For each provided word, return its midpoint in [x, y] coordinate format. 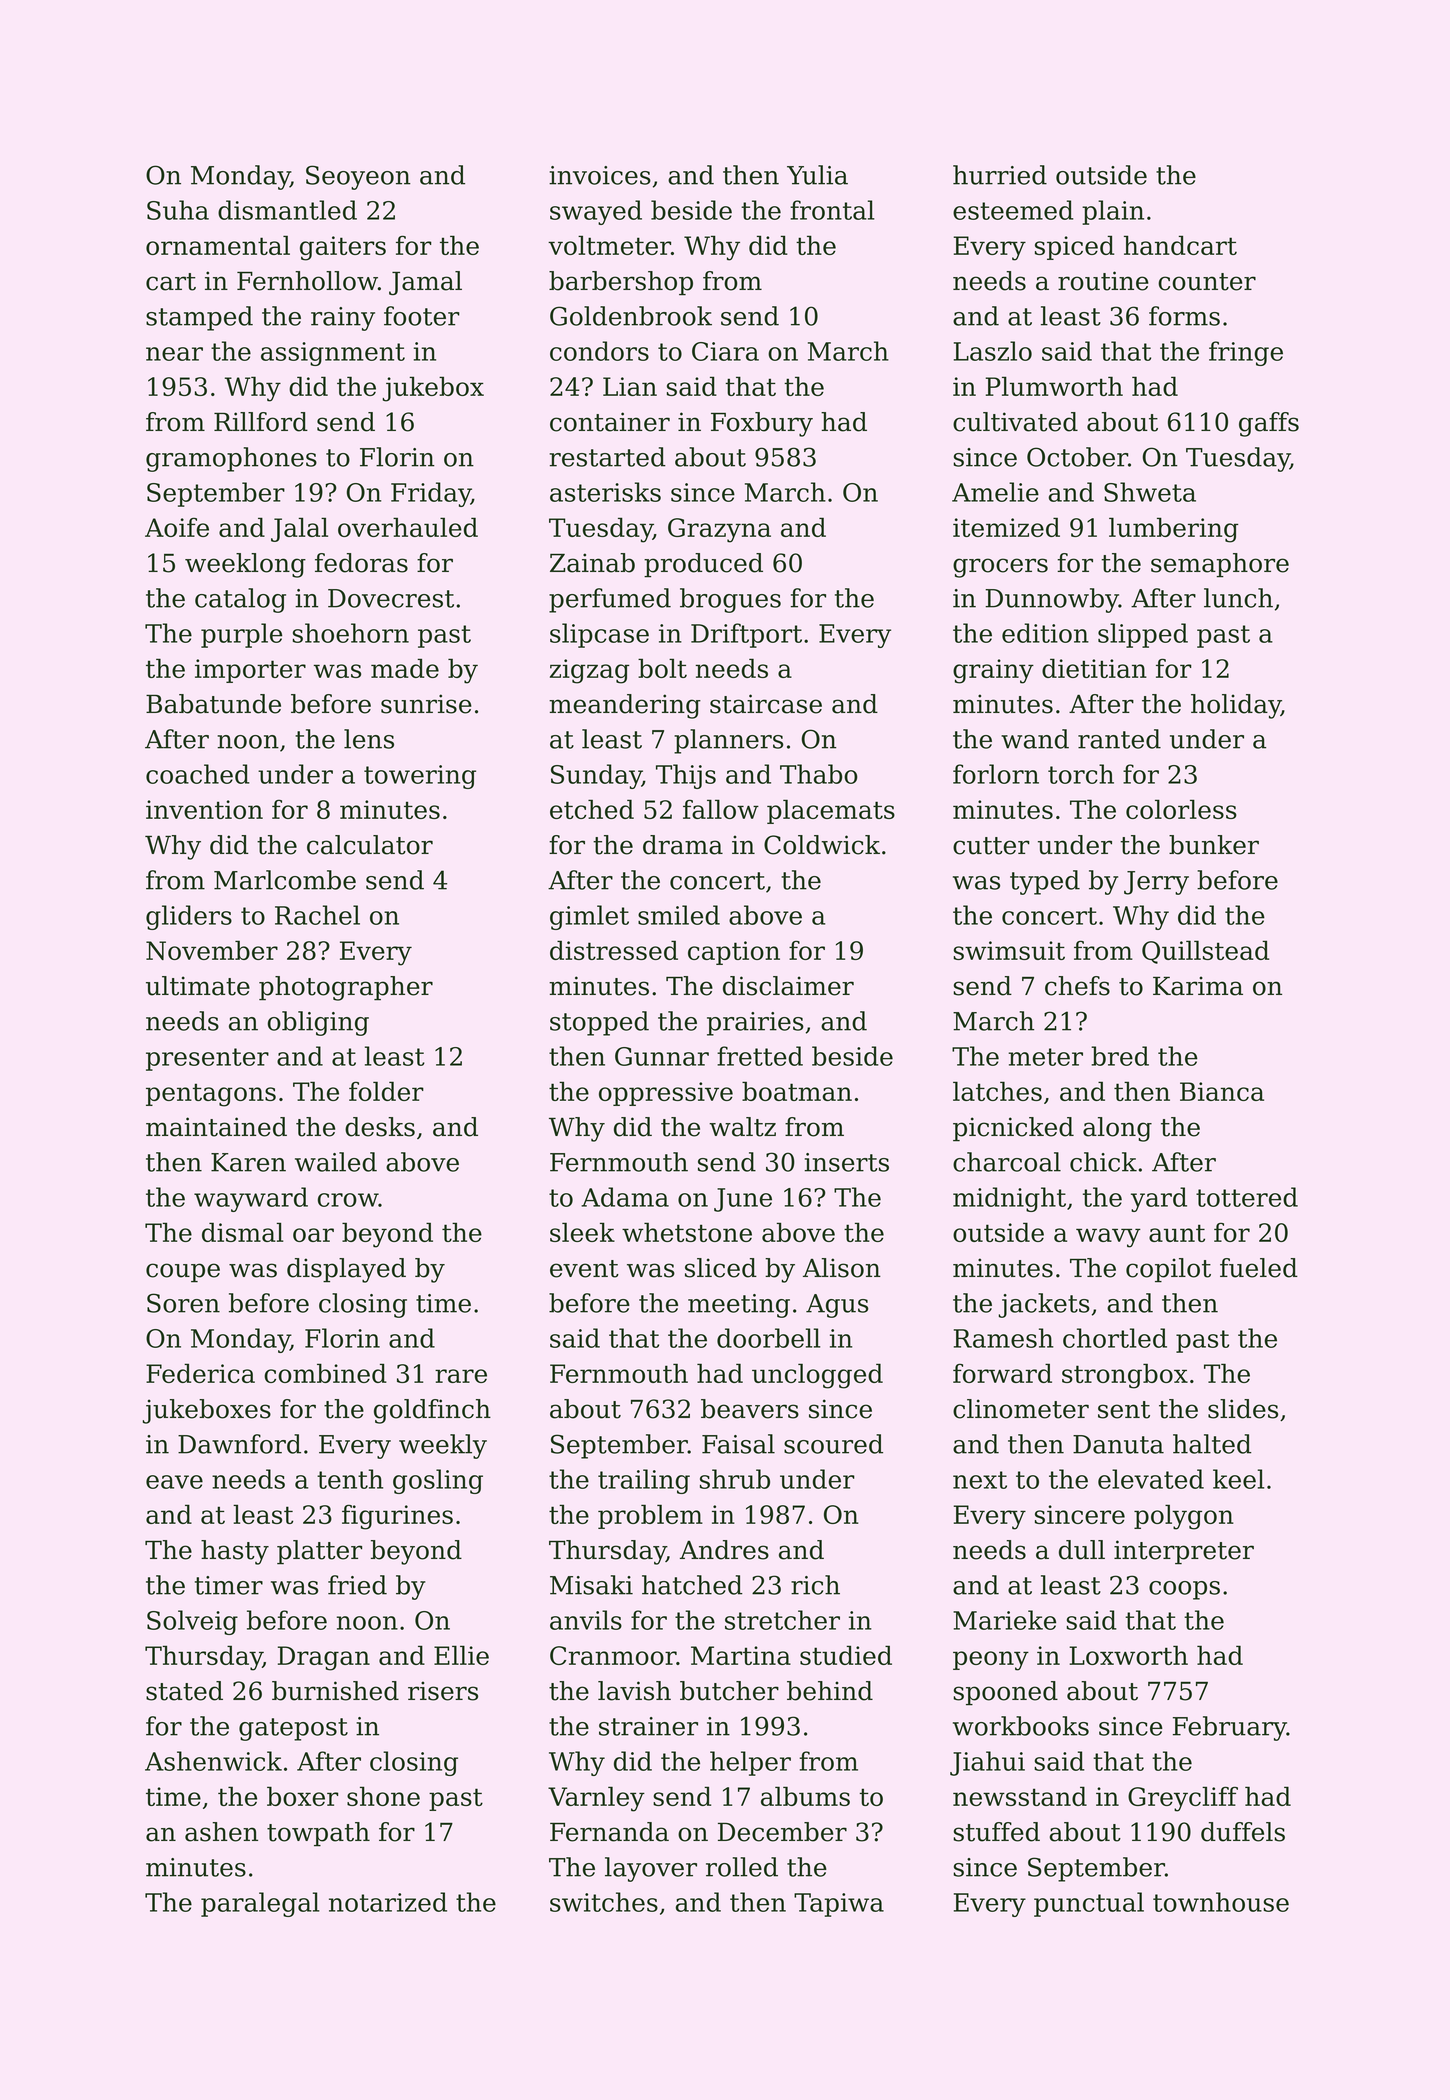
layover [651, 1869]
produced [703, 565]
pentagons [211, 1095]
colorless [1181, 809]
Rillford [261, 422]
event [584, 1269]
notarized [388, 1902]
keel [1238, 1479]
